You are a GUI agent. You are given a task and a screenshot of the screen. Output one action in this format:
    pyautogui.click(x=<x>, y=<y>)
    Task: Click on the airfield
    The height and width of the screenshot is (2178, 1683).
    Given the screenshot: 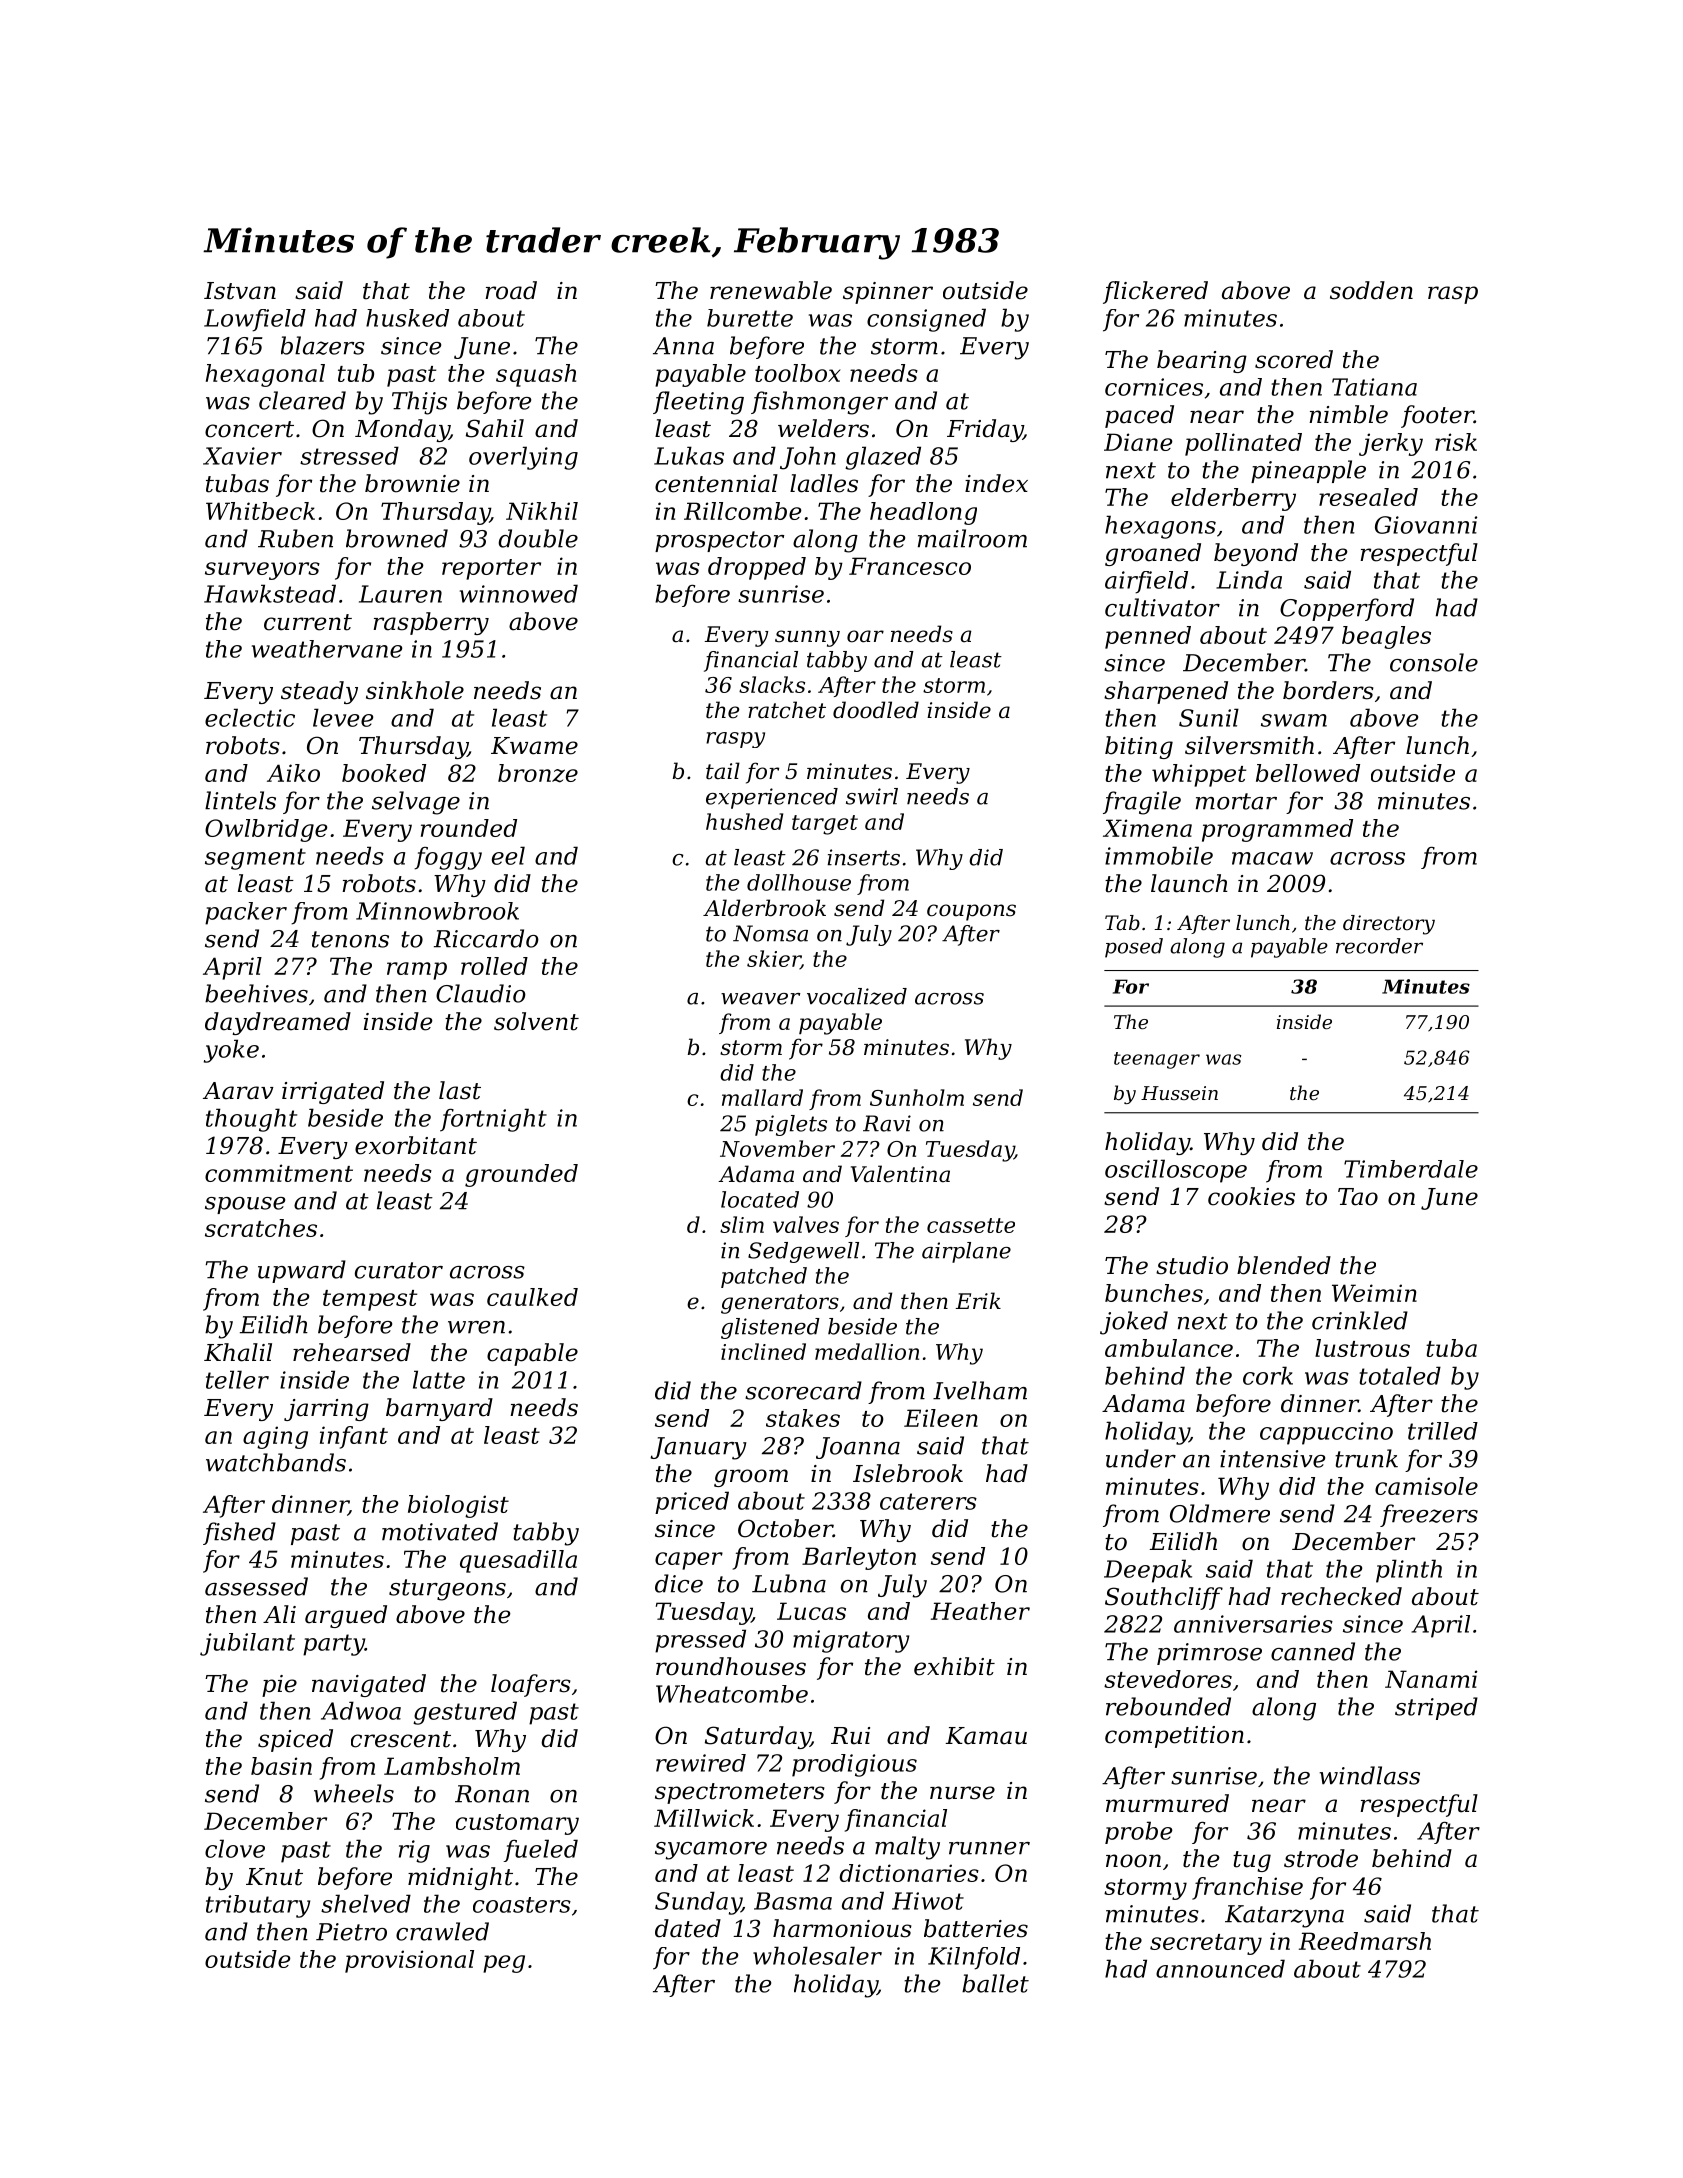 What is the action you would take?
    pyautogui.click(x=1146, y=582)
